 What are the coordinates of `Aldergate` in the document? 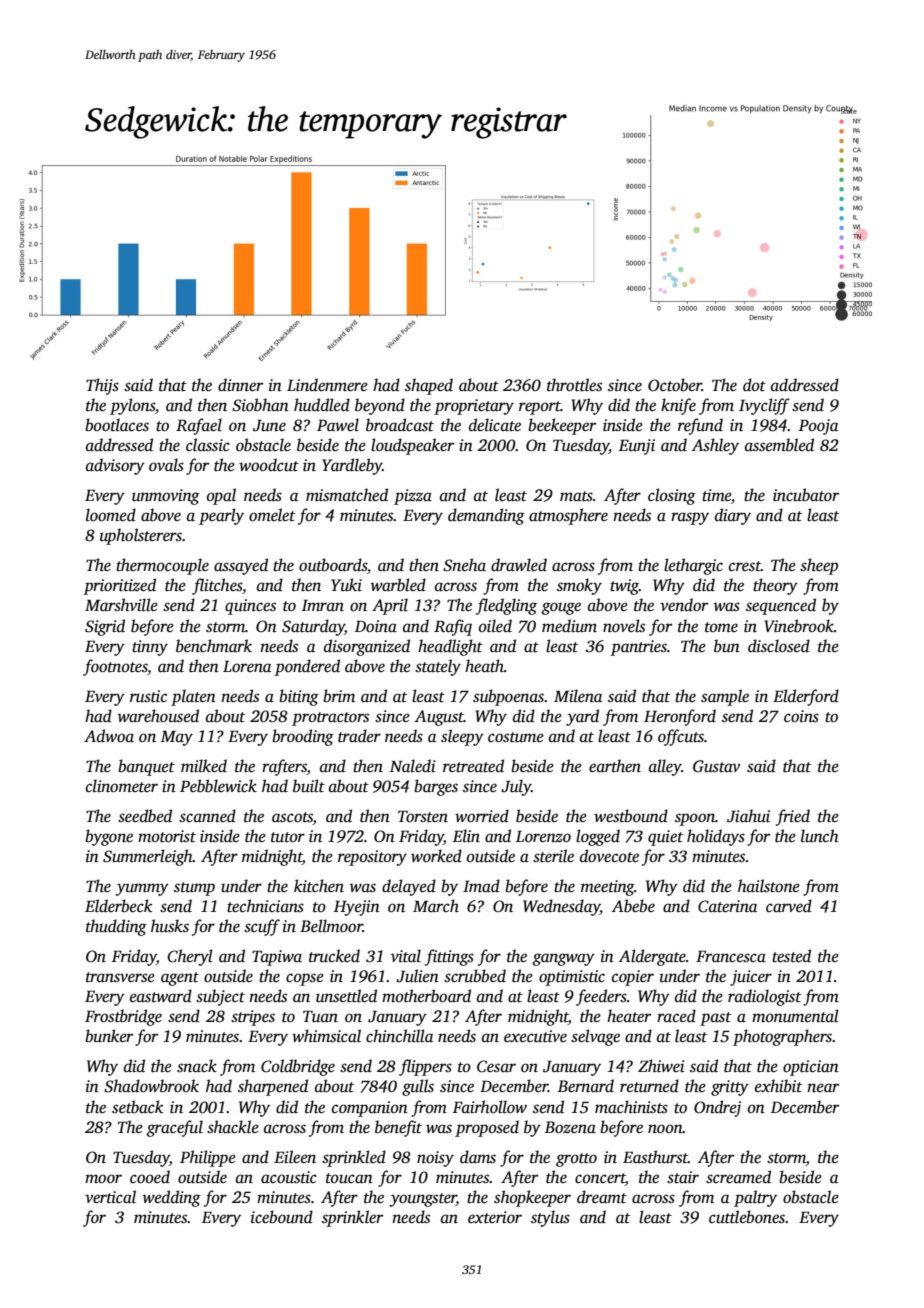 It's located at (652, 957).
